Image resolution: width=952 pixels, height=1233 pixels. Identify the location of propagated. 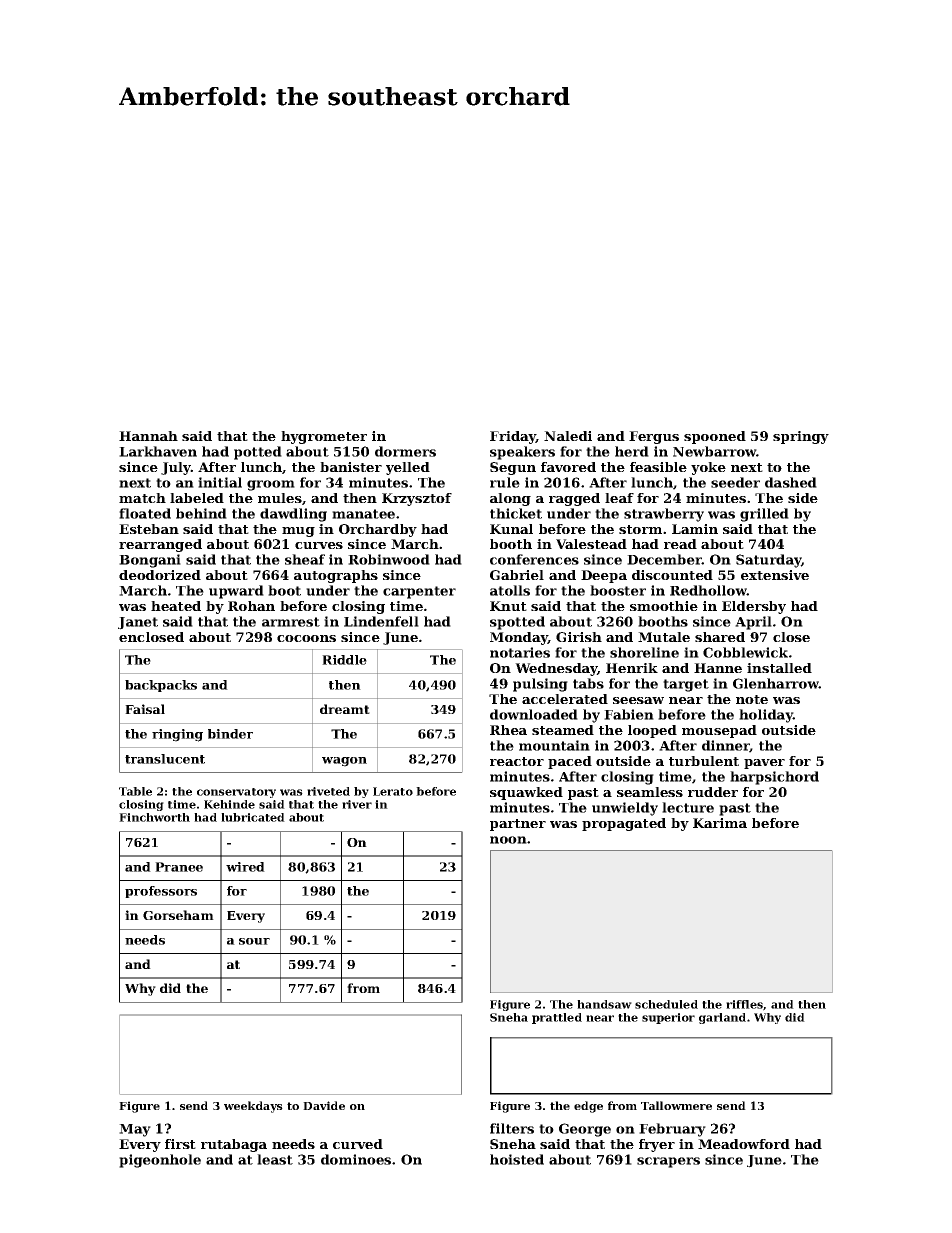
(624, 824).
